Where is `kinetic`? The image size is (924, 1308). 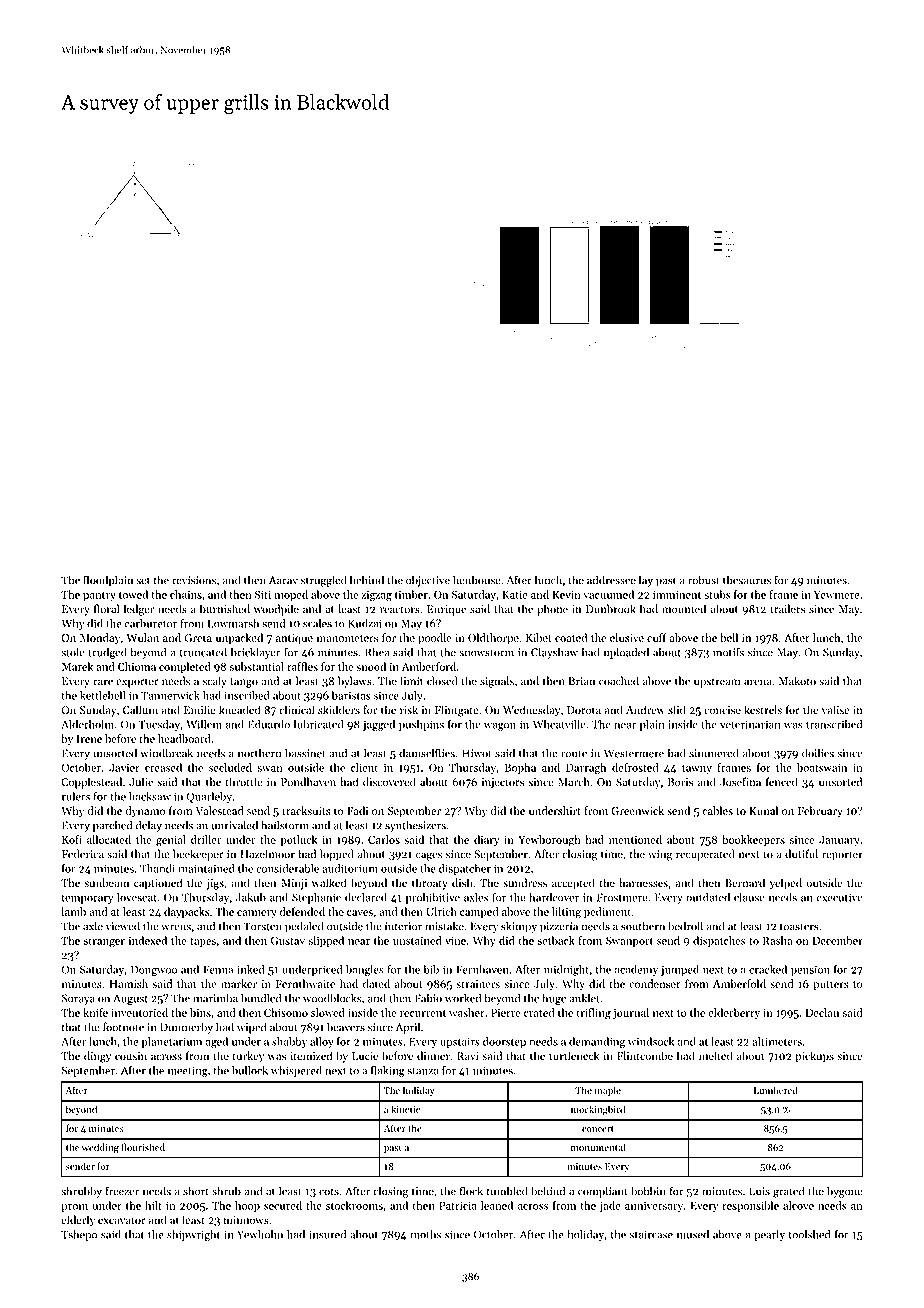
kinetic is located at coordinates (405, 1109).
